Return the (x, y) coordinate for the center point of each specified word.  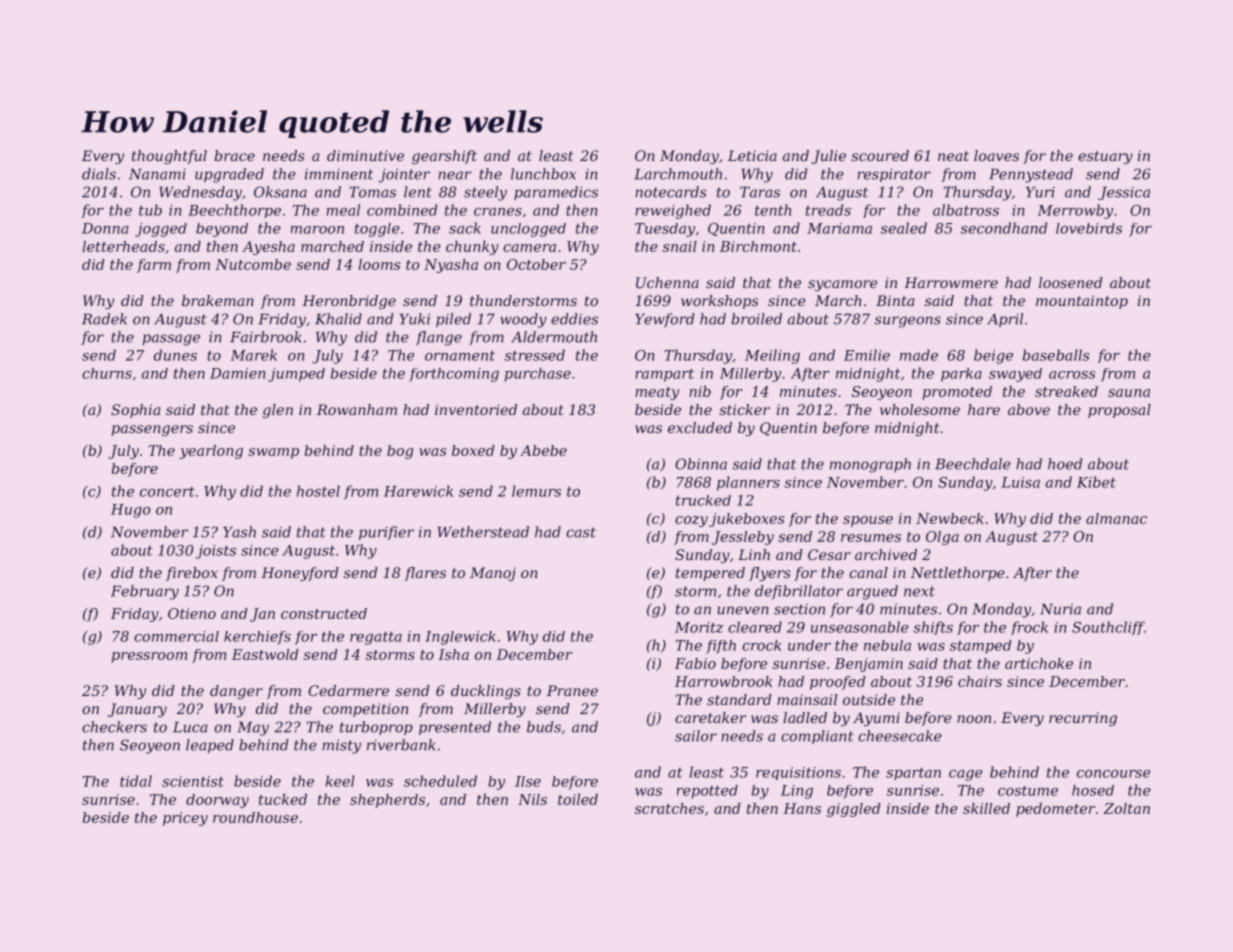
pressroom (150, 657)
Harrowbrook (724, 681)
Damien (237, 373)
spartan (913, 773)
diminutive (365, 155)
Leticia (752, 155)
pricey (185, 819)
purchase (538, 375)
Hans (802, 808)
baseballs (1056, 355)
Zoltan (1127, 808)
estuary (1105, 157)
